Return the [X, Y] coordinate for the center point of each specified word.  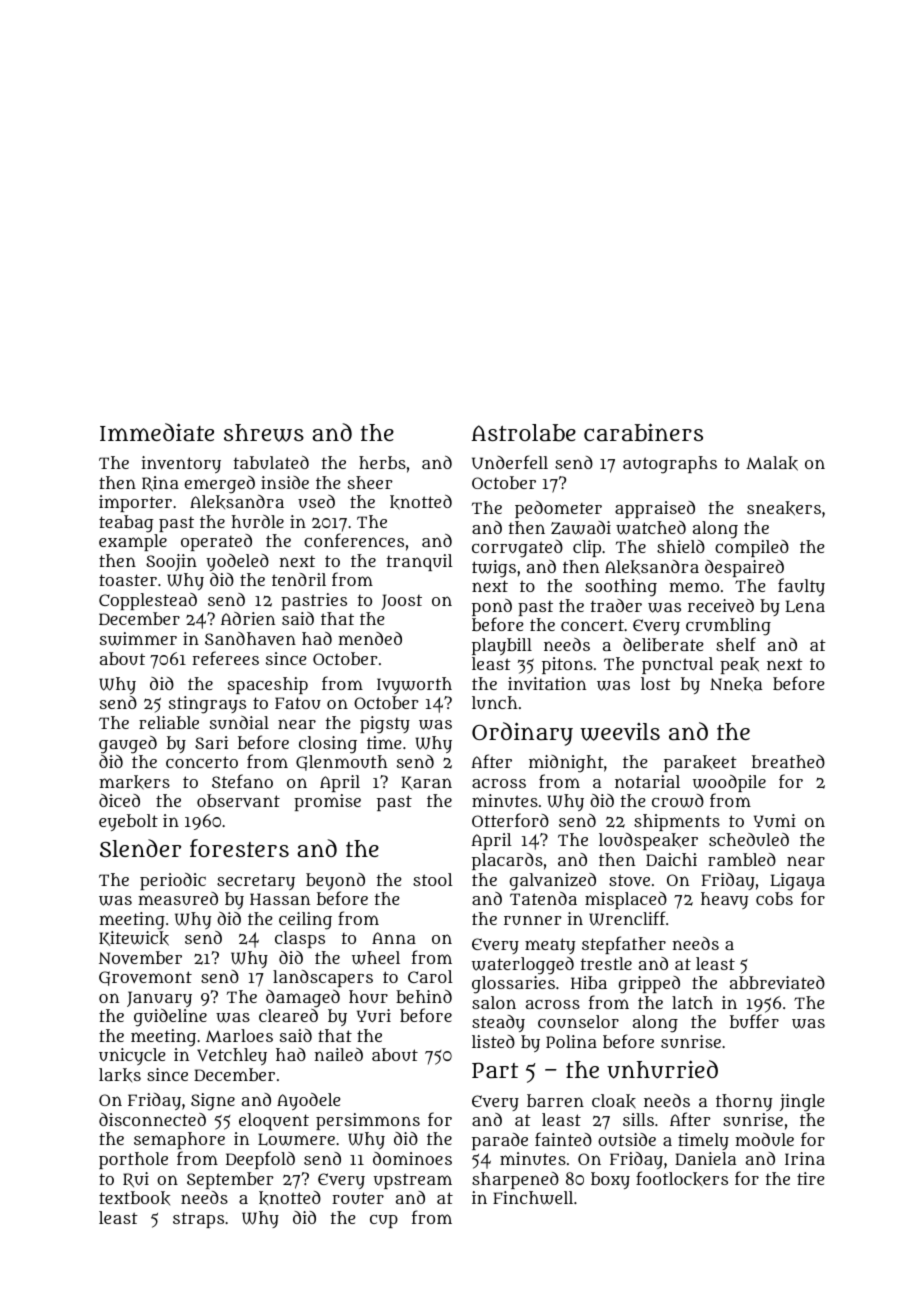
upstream [413, 1181]
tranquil [420, 562]
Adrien [248, 618]
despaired [744, 568]
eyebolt [128, 822]
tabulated [271, 462]
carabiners [643, 432]
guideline [170, 1018]
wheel [376, 958]
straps [198, 1220]
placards [507, 861]
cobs [774, 898]
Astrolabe [524, 433]
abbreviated [777, 982]
